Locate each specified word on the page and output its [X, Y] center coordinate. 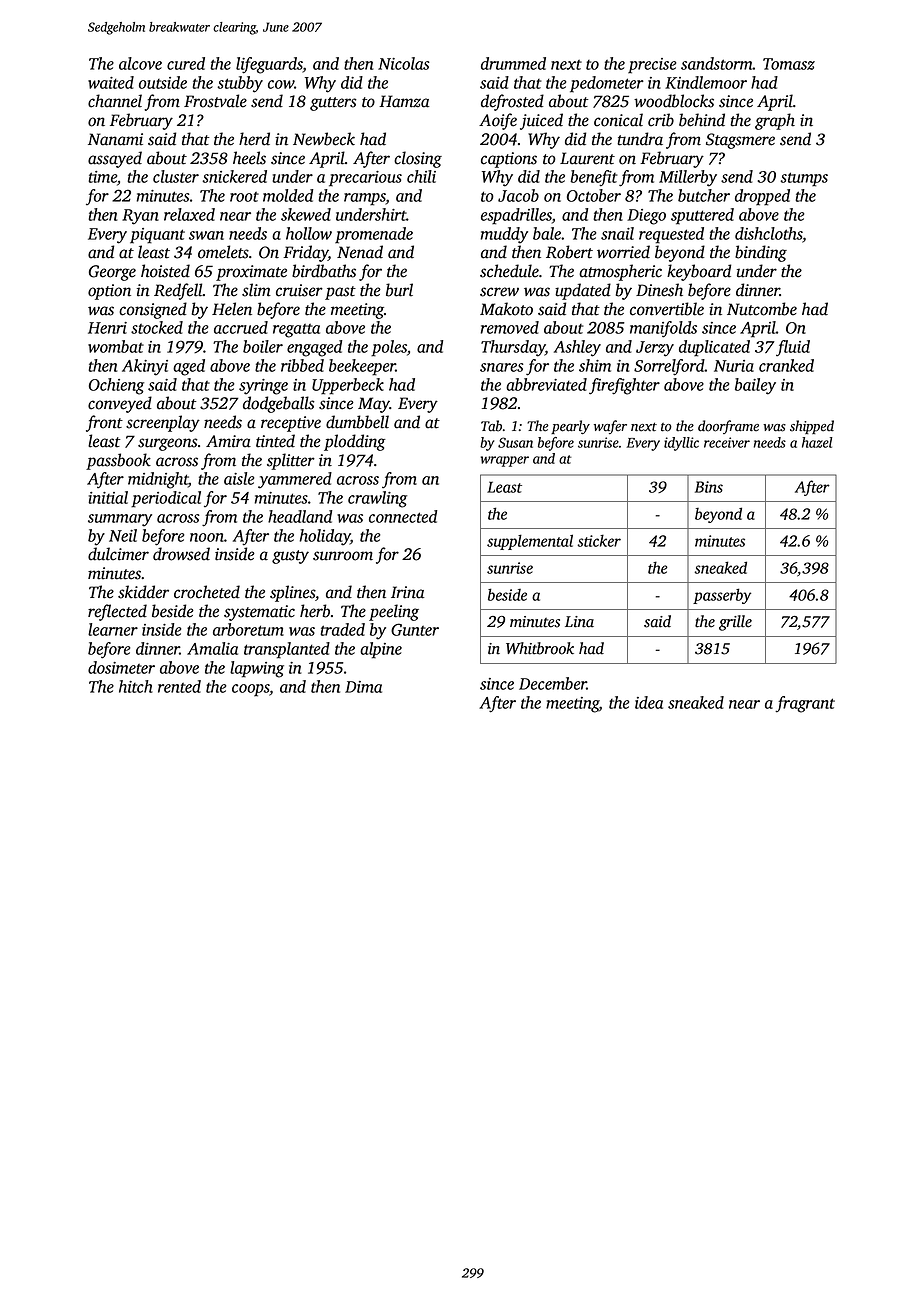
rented [179, 686]
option [109, 292]
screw [499, 292]
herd [254, 139]
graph [775, 121]
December [553, 683]
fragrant [805, 704]
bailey [755, 386]
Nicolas [404, 63]
